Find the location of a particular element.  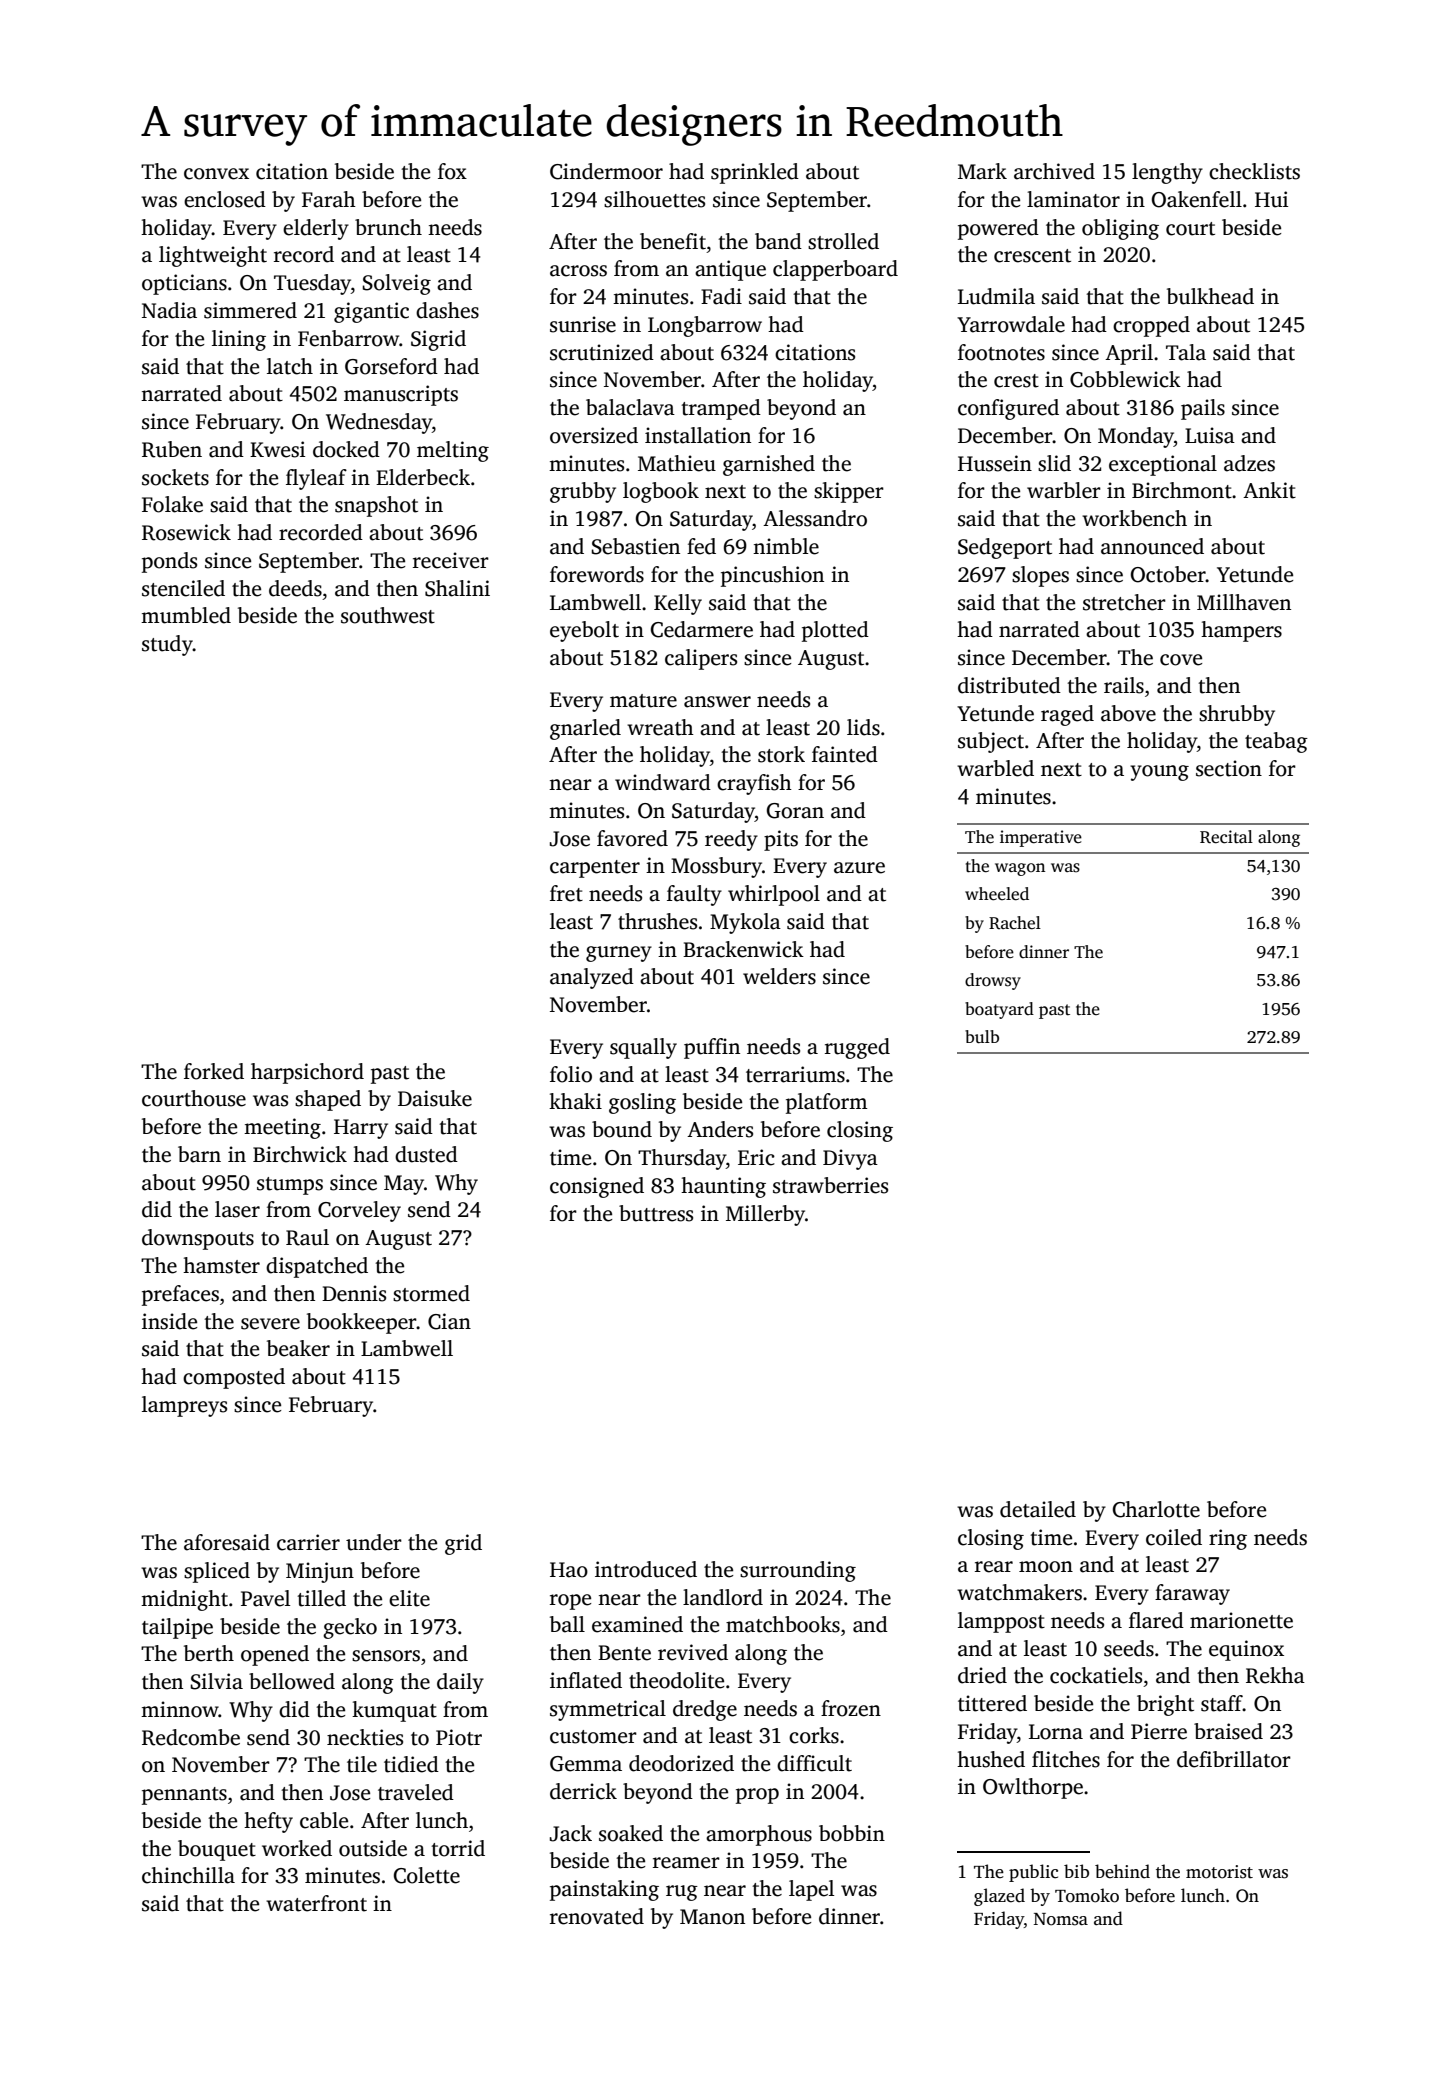

sprinkled is located at coordinates (755, 173).
